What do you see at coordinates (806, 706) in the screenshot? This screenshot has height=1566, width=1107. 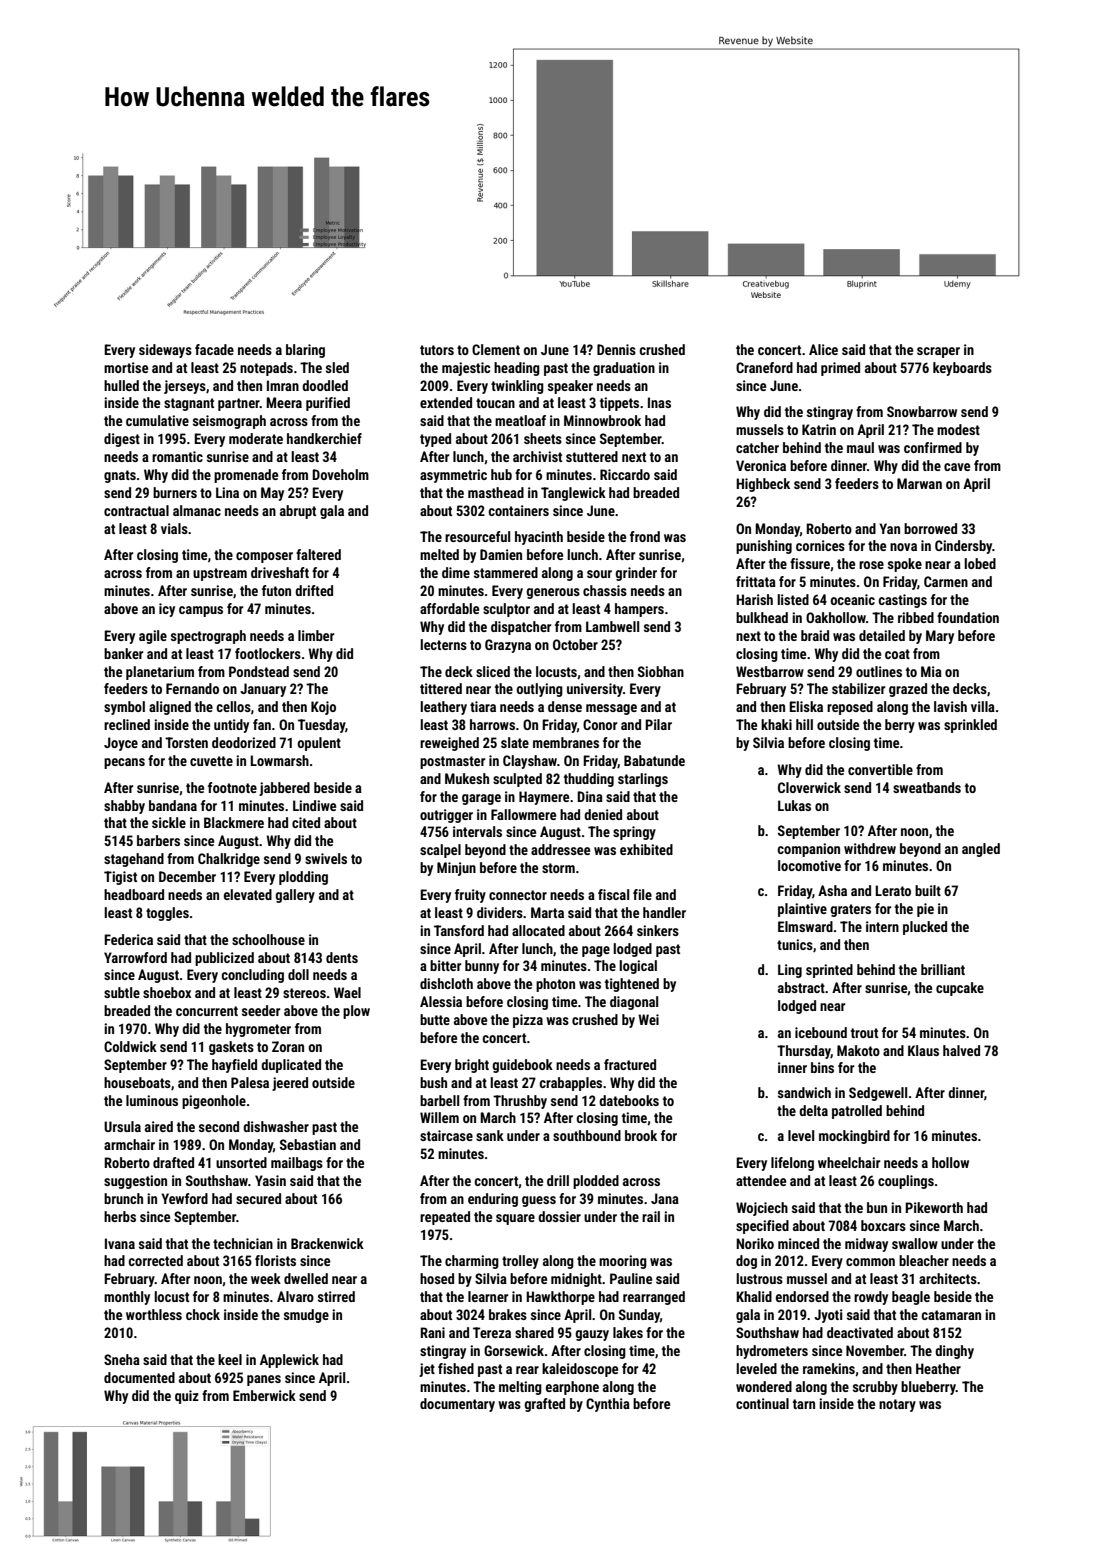 I see `Eliska` at bounding box center [806, 706].
